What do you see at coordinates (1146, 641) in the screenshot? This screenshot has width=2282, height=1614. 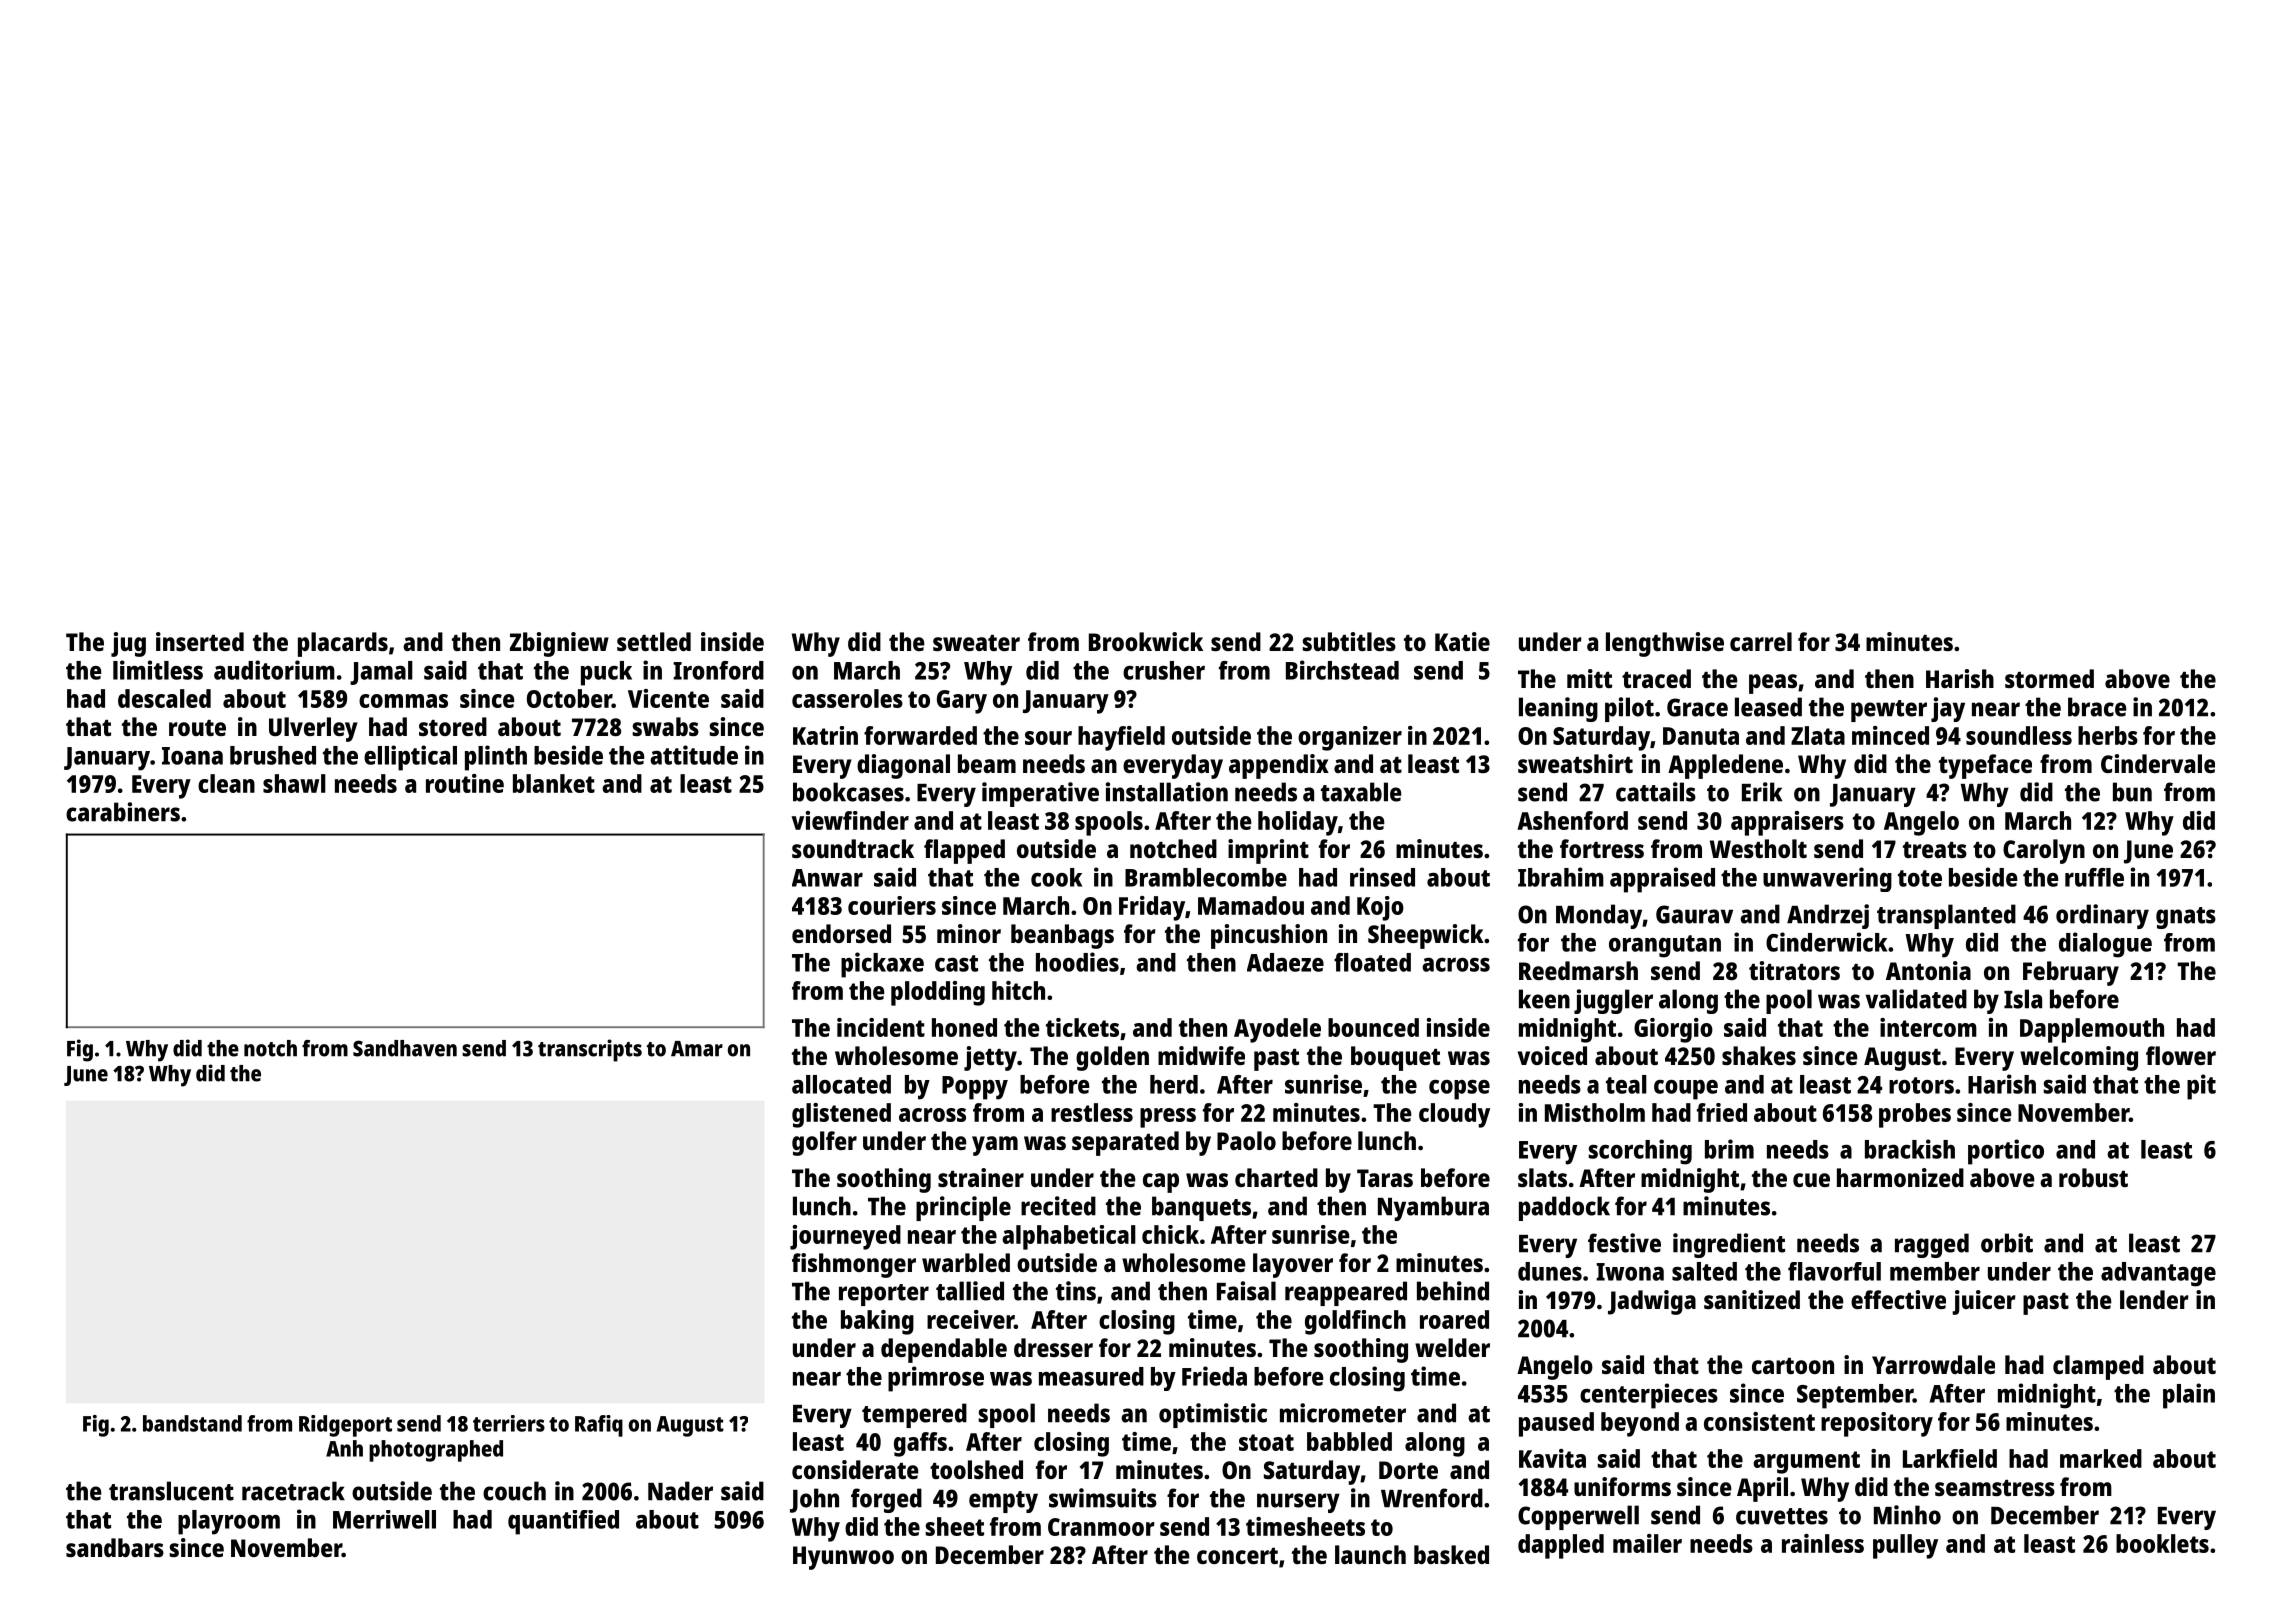 I see `Brookwick` at bounding box center [1146, 641].
